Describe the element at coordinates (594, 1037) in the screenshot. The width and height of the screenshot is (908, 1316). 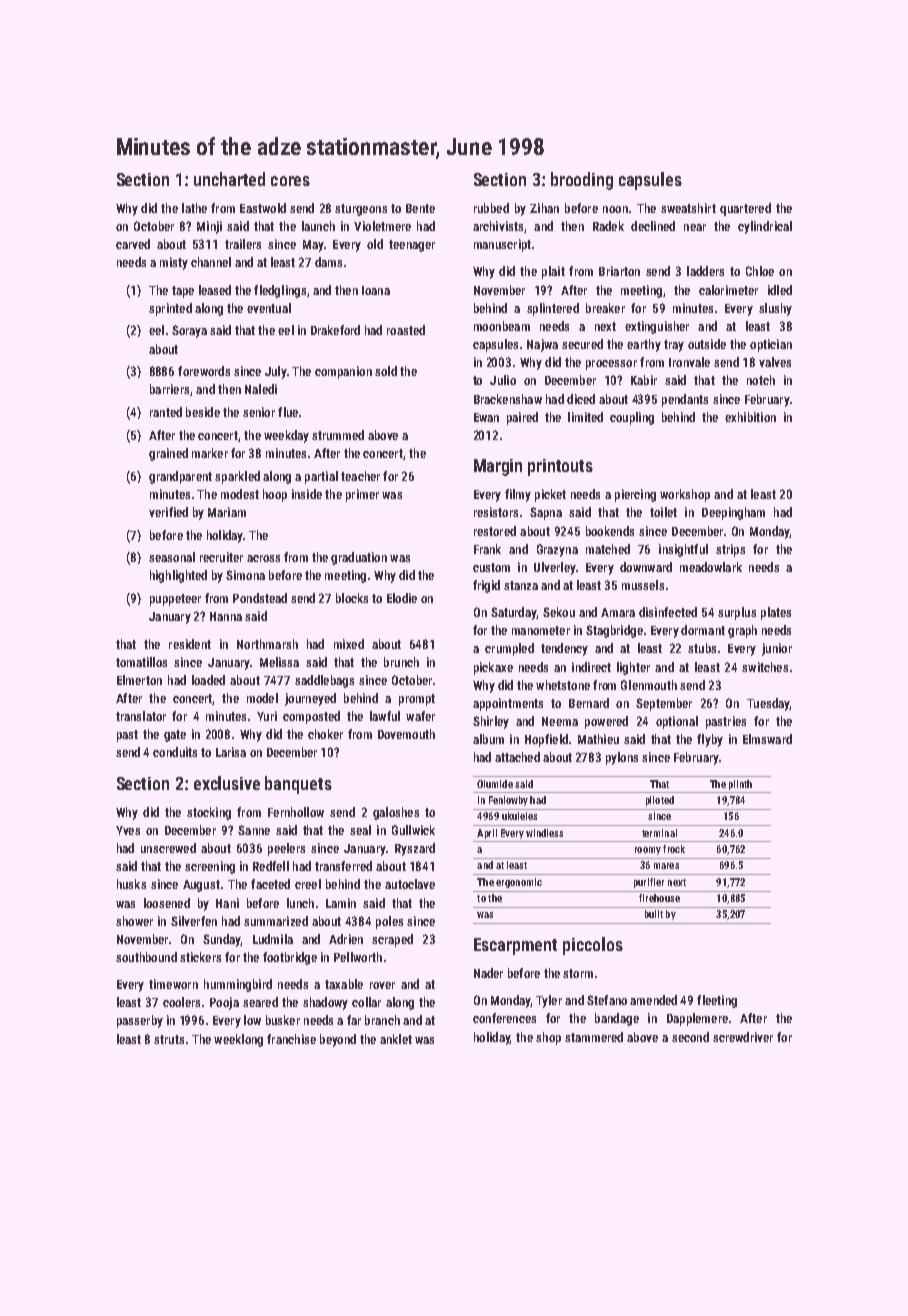
I see `stammered` at that location.
